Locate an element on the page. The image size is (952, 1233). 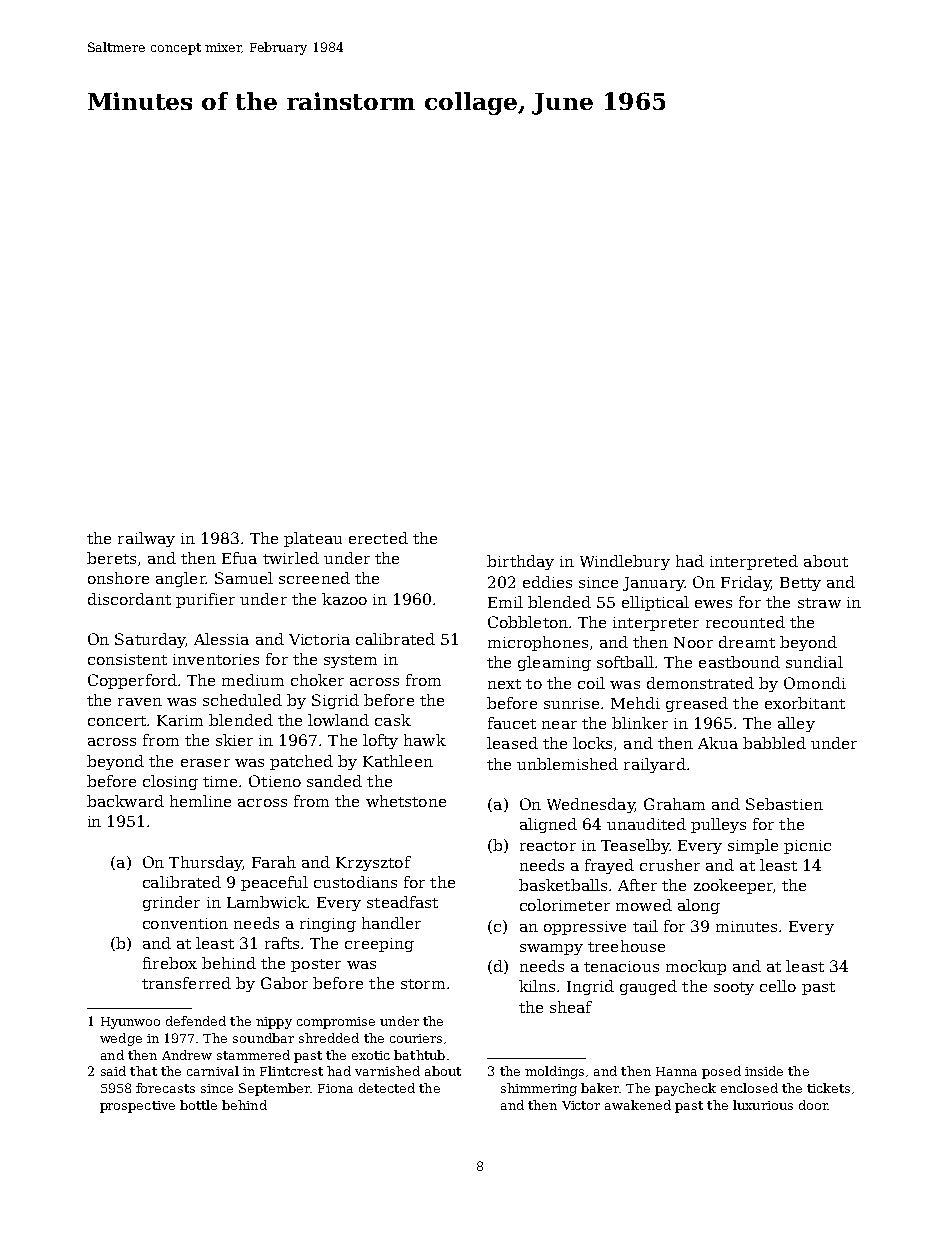
sooty is located at coordinates (734, 988).
